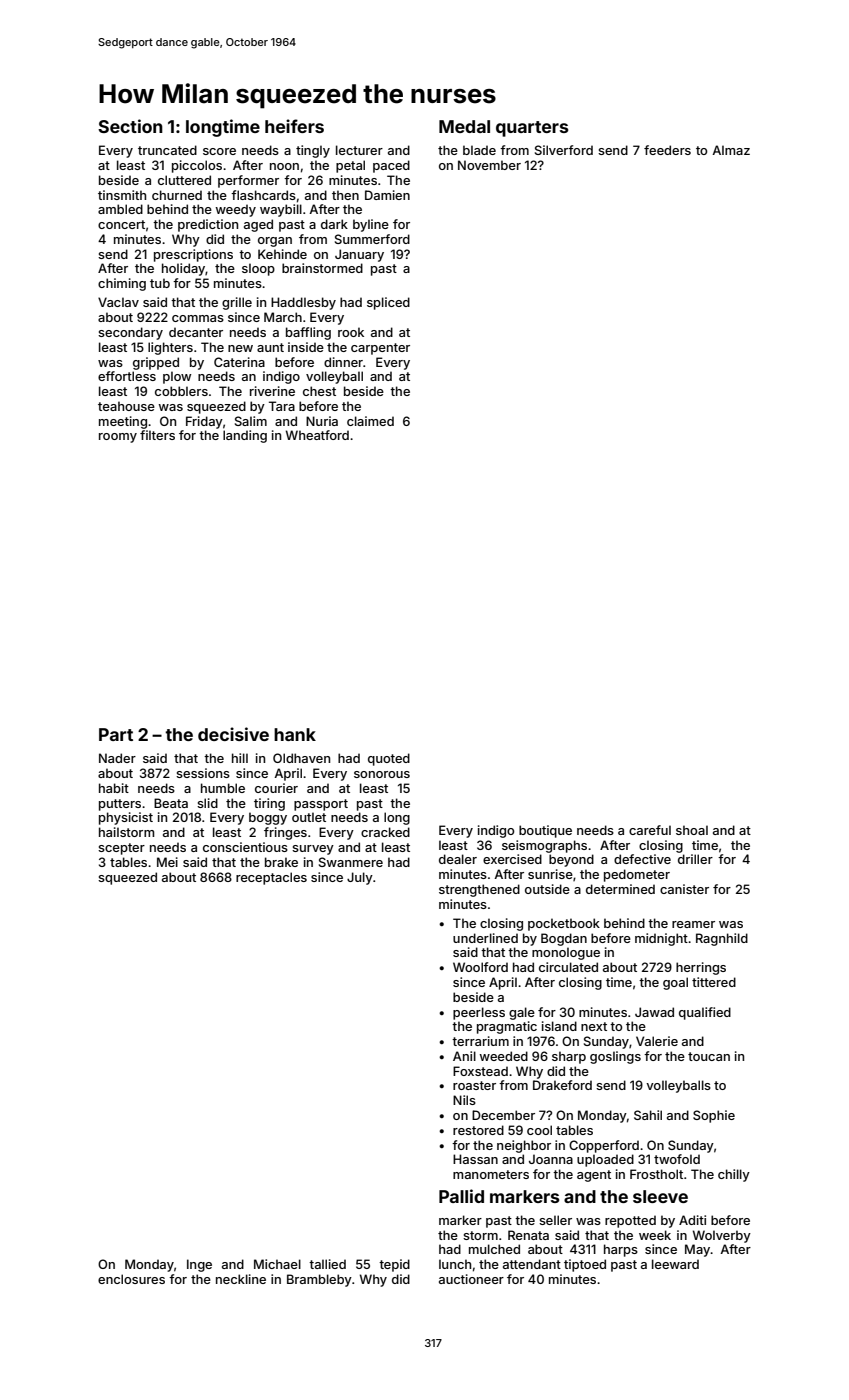  I want to click on peerless, so click(479, 1013).
